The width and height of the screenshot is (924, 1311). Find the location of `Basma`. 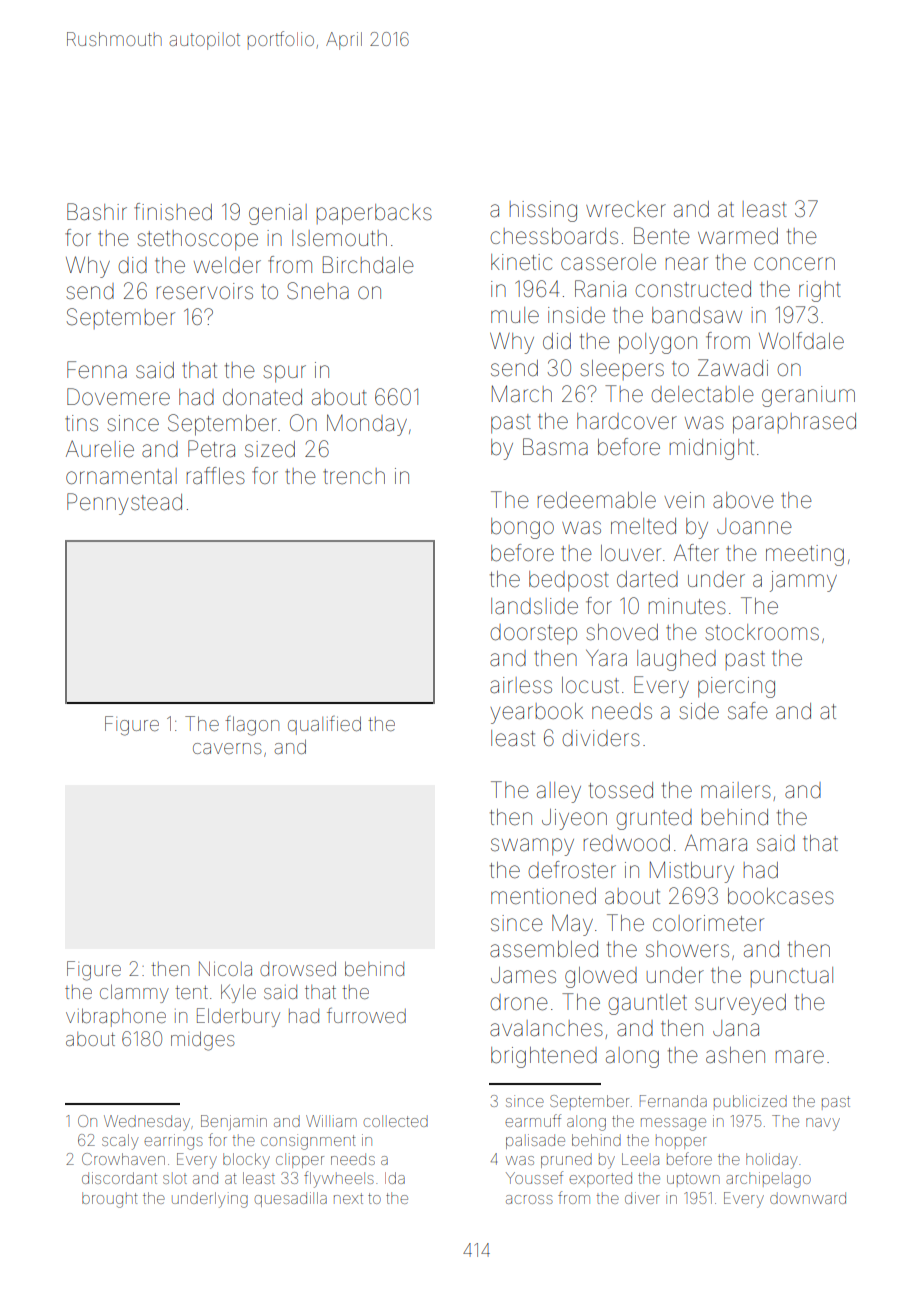

Basma is located at coordinates (555, 447).
